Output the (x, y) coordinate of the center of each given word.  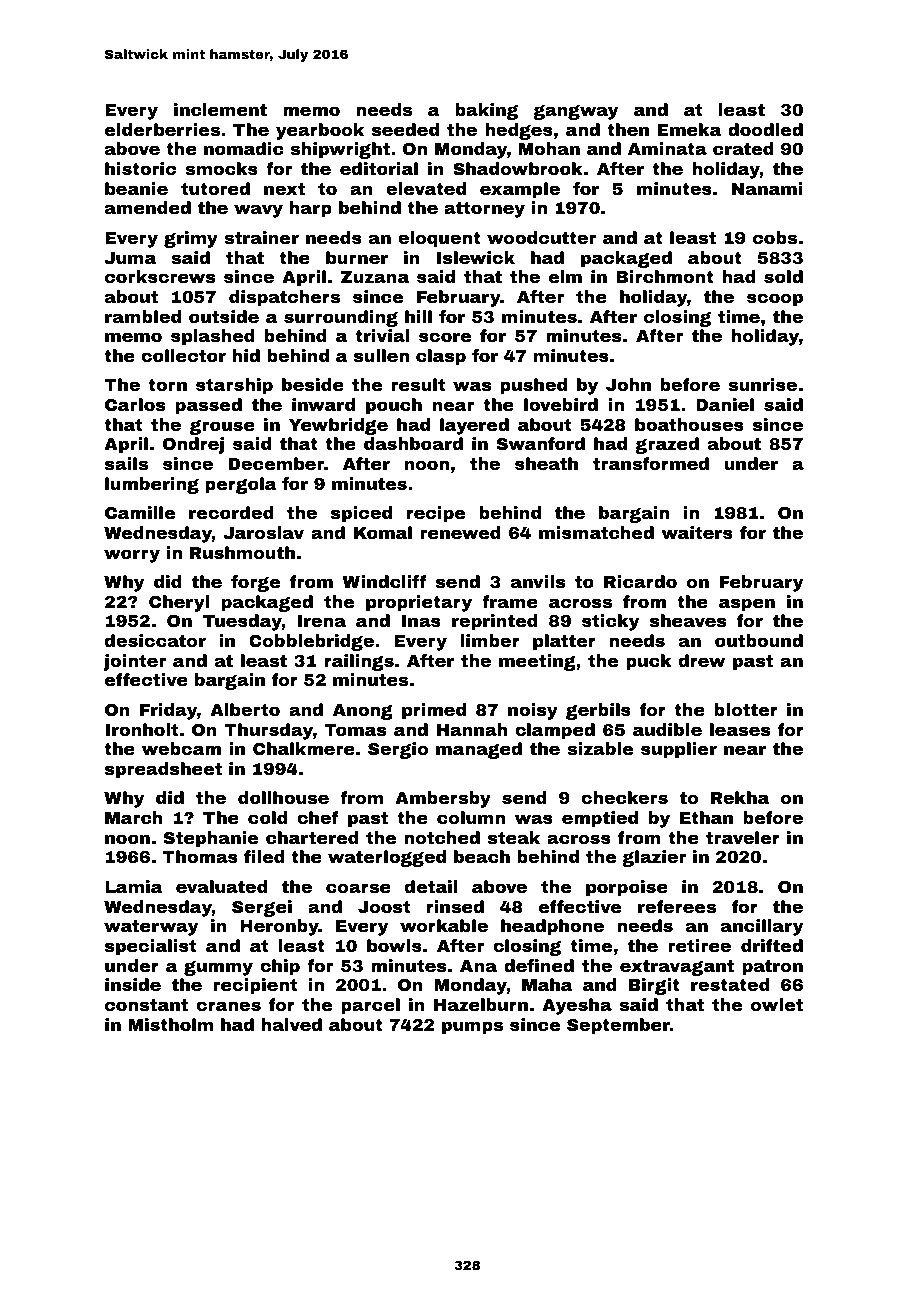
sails (126, 463)
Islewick (476, 257)
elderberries (162, 129)
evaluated (222, 886)
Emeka (689, 129)
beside (313, 384)
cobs (775, 237)
